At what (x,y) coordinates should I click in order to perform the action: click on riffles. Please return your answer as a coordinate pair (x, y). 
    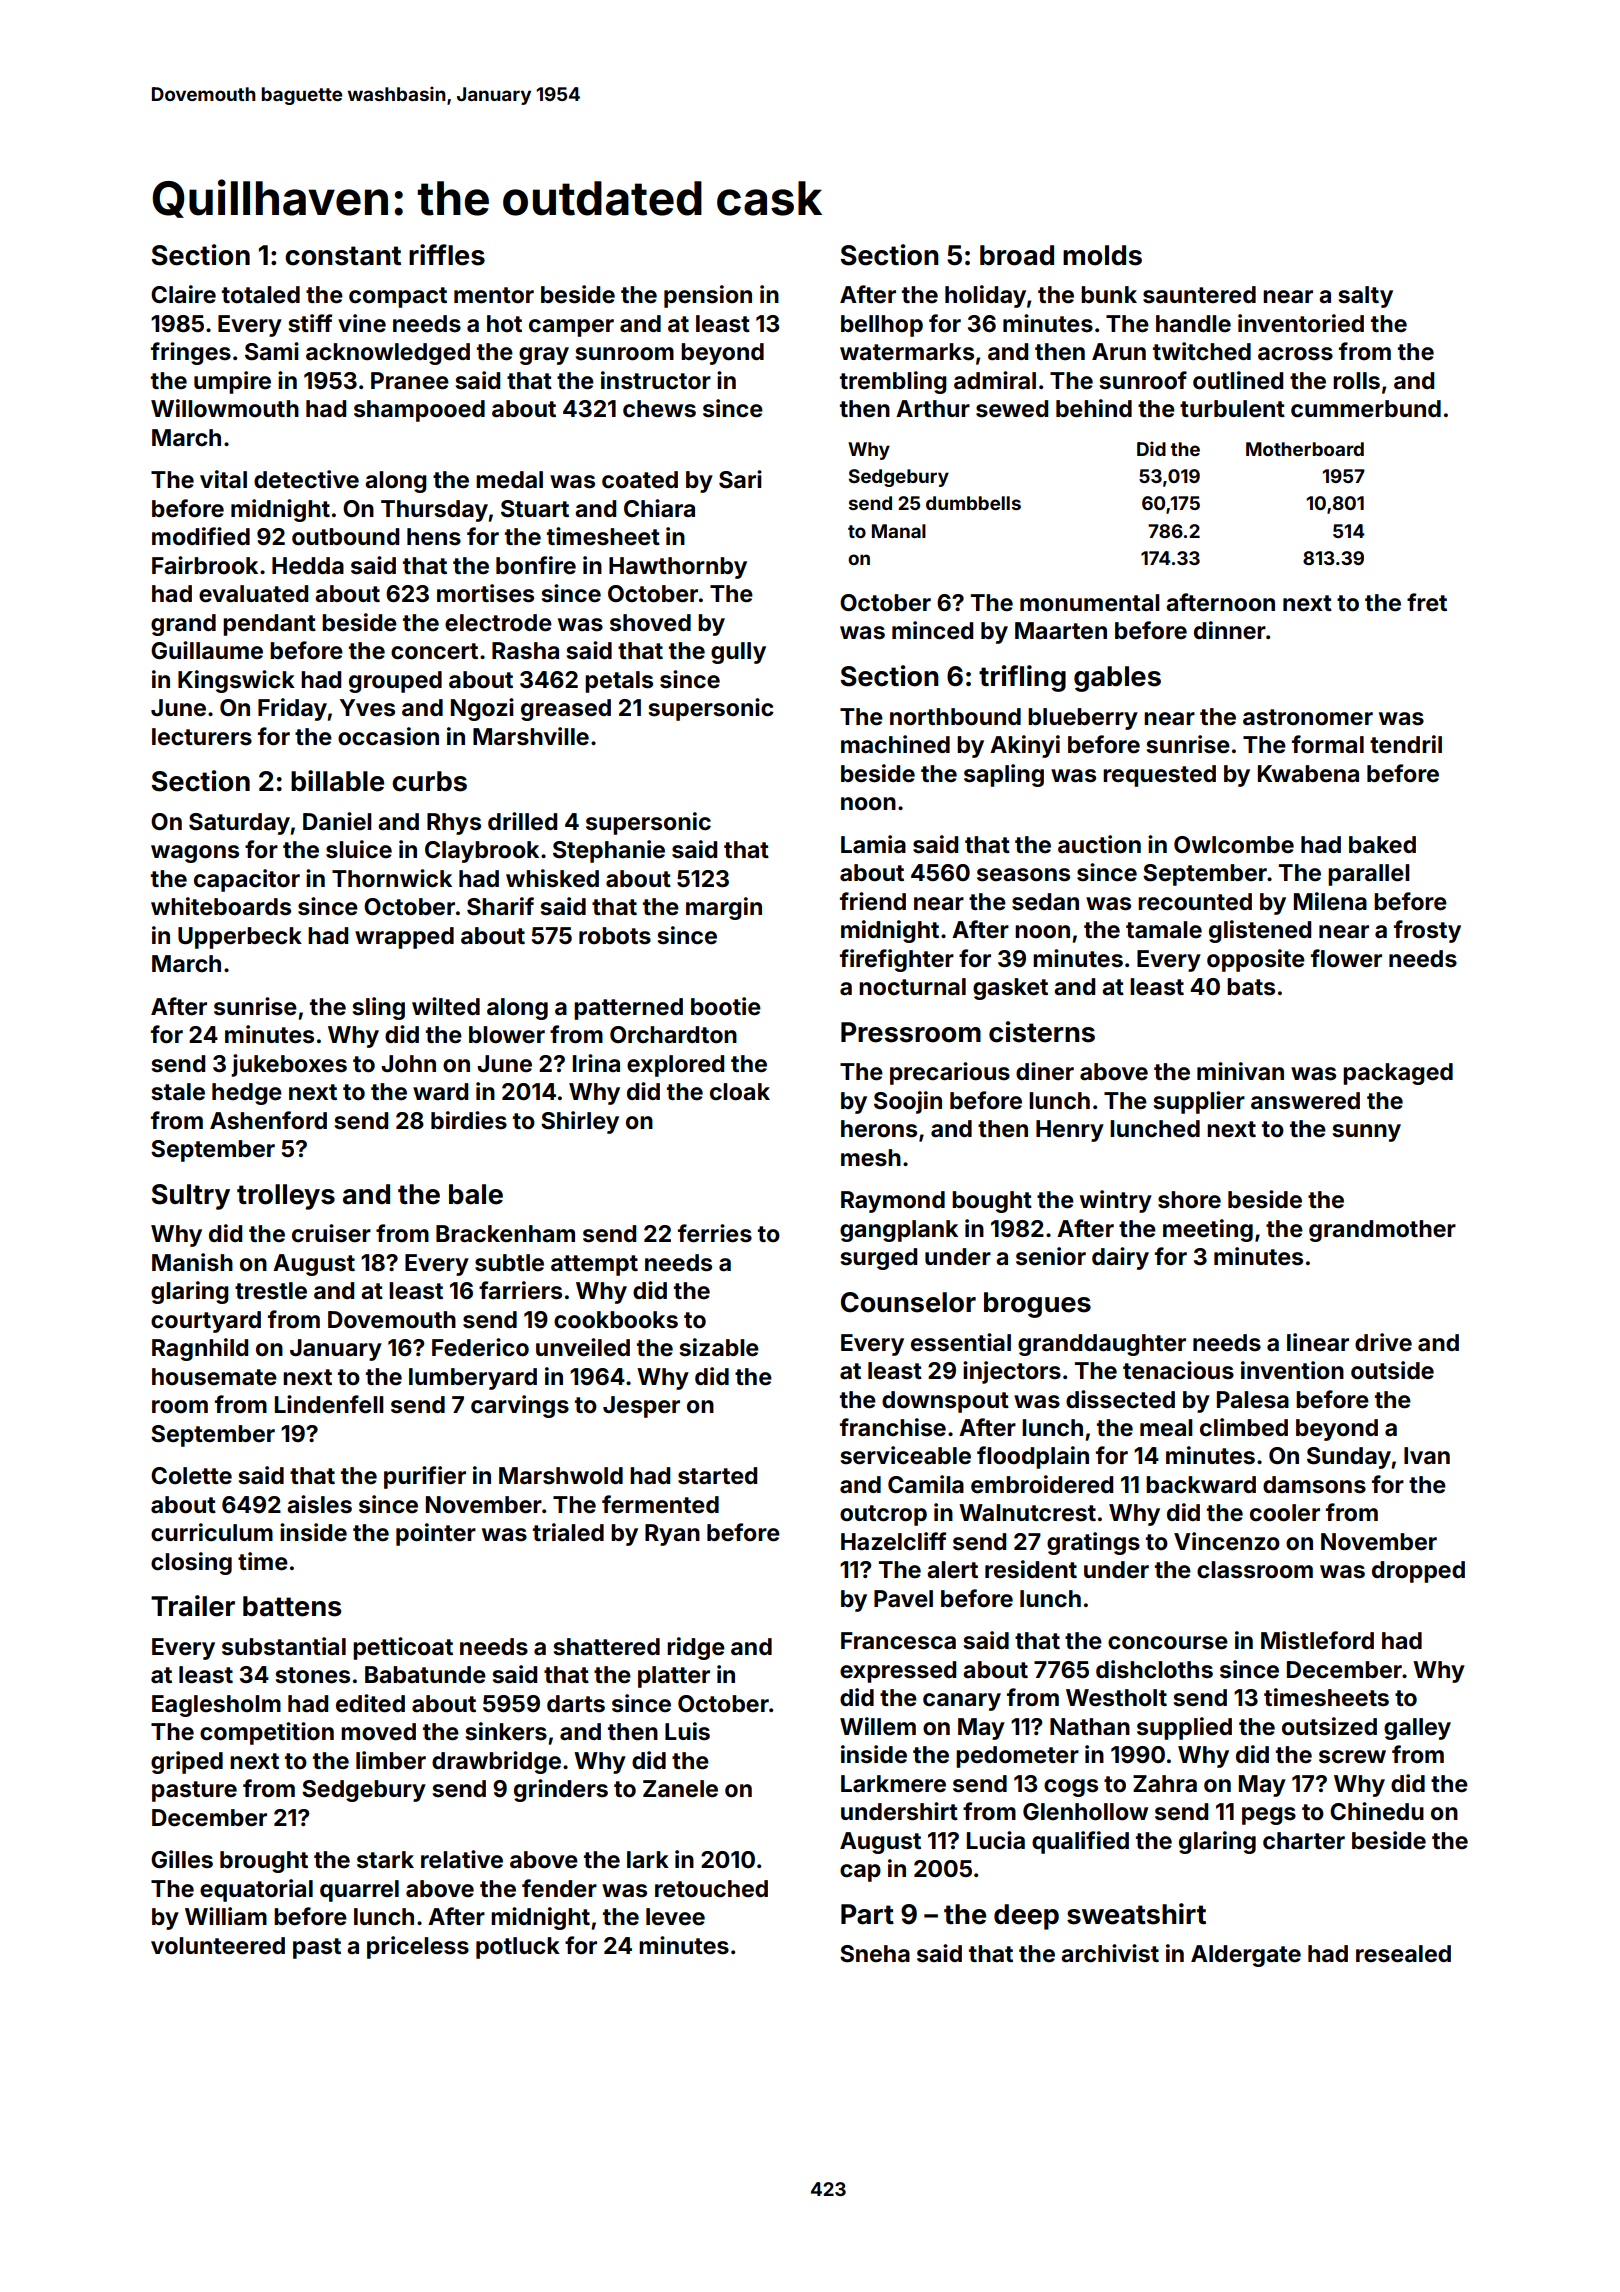
    Looking at the image, I should click on (447, 255).
